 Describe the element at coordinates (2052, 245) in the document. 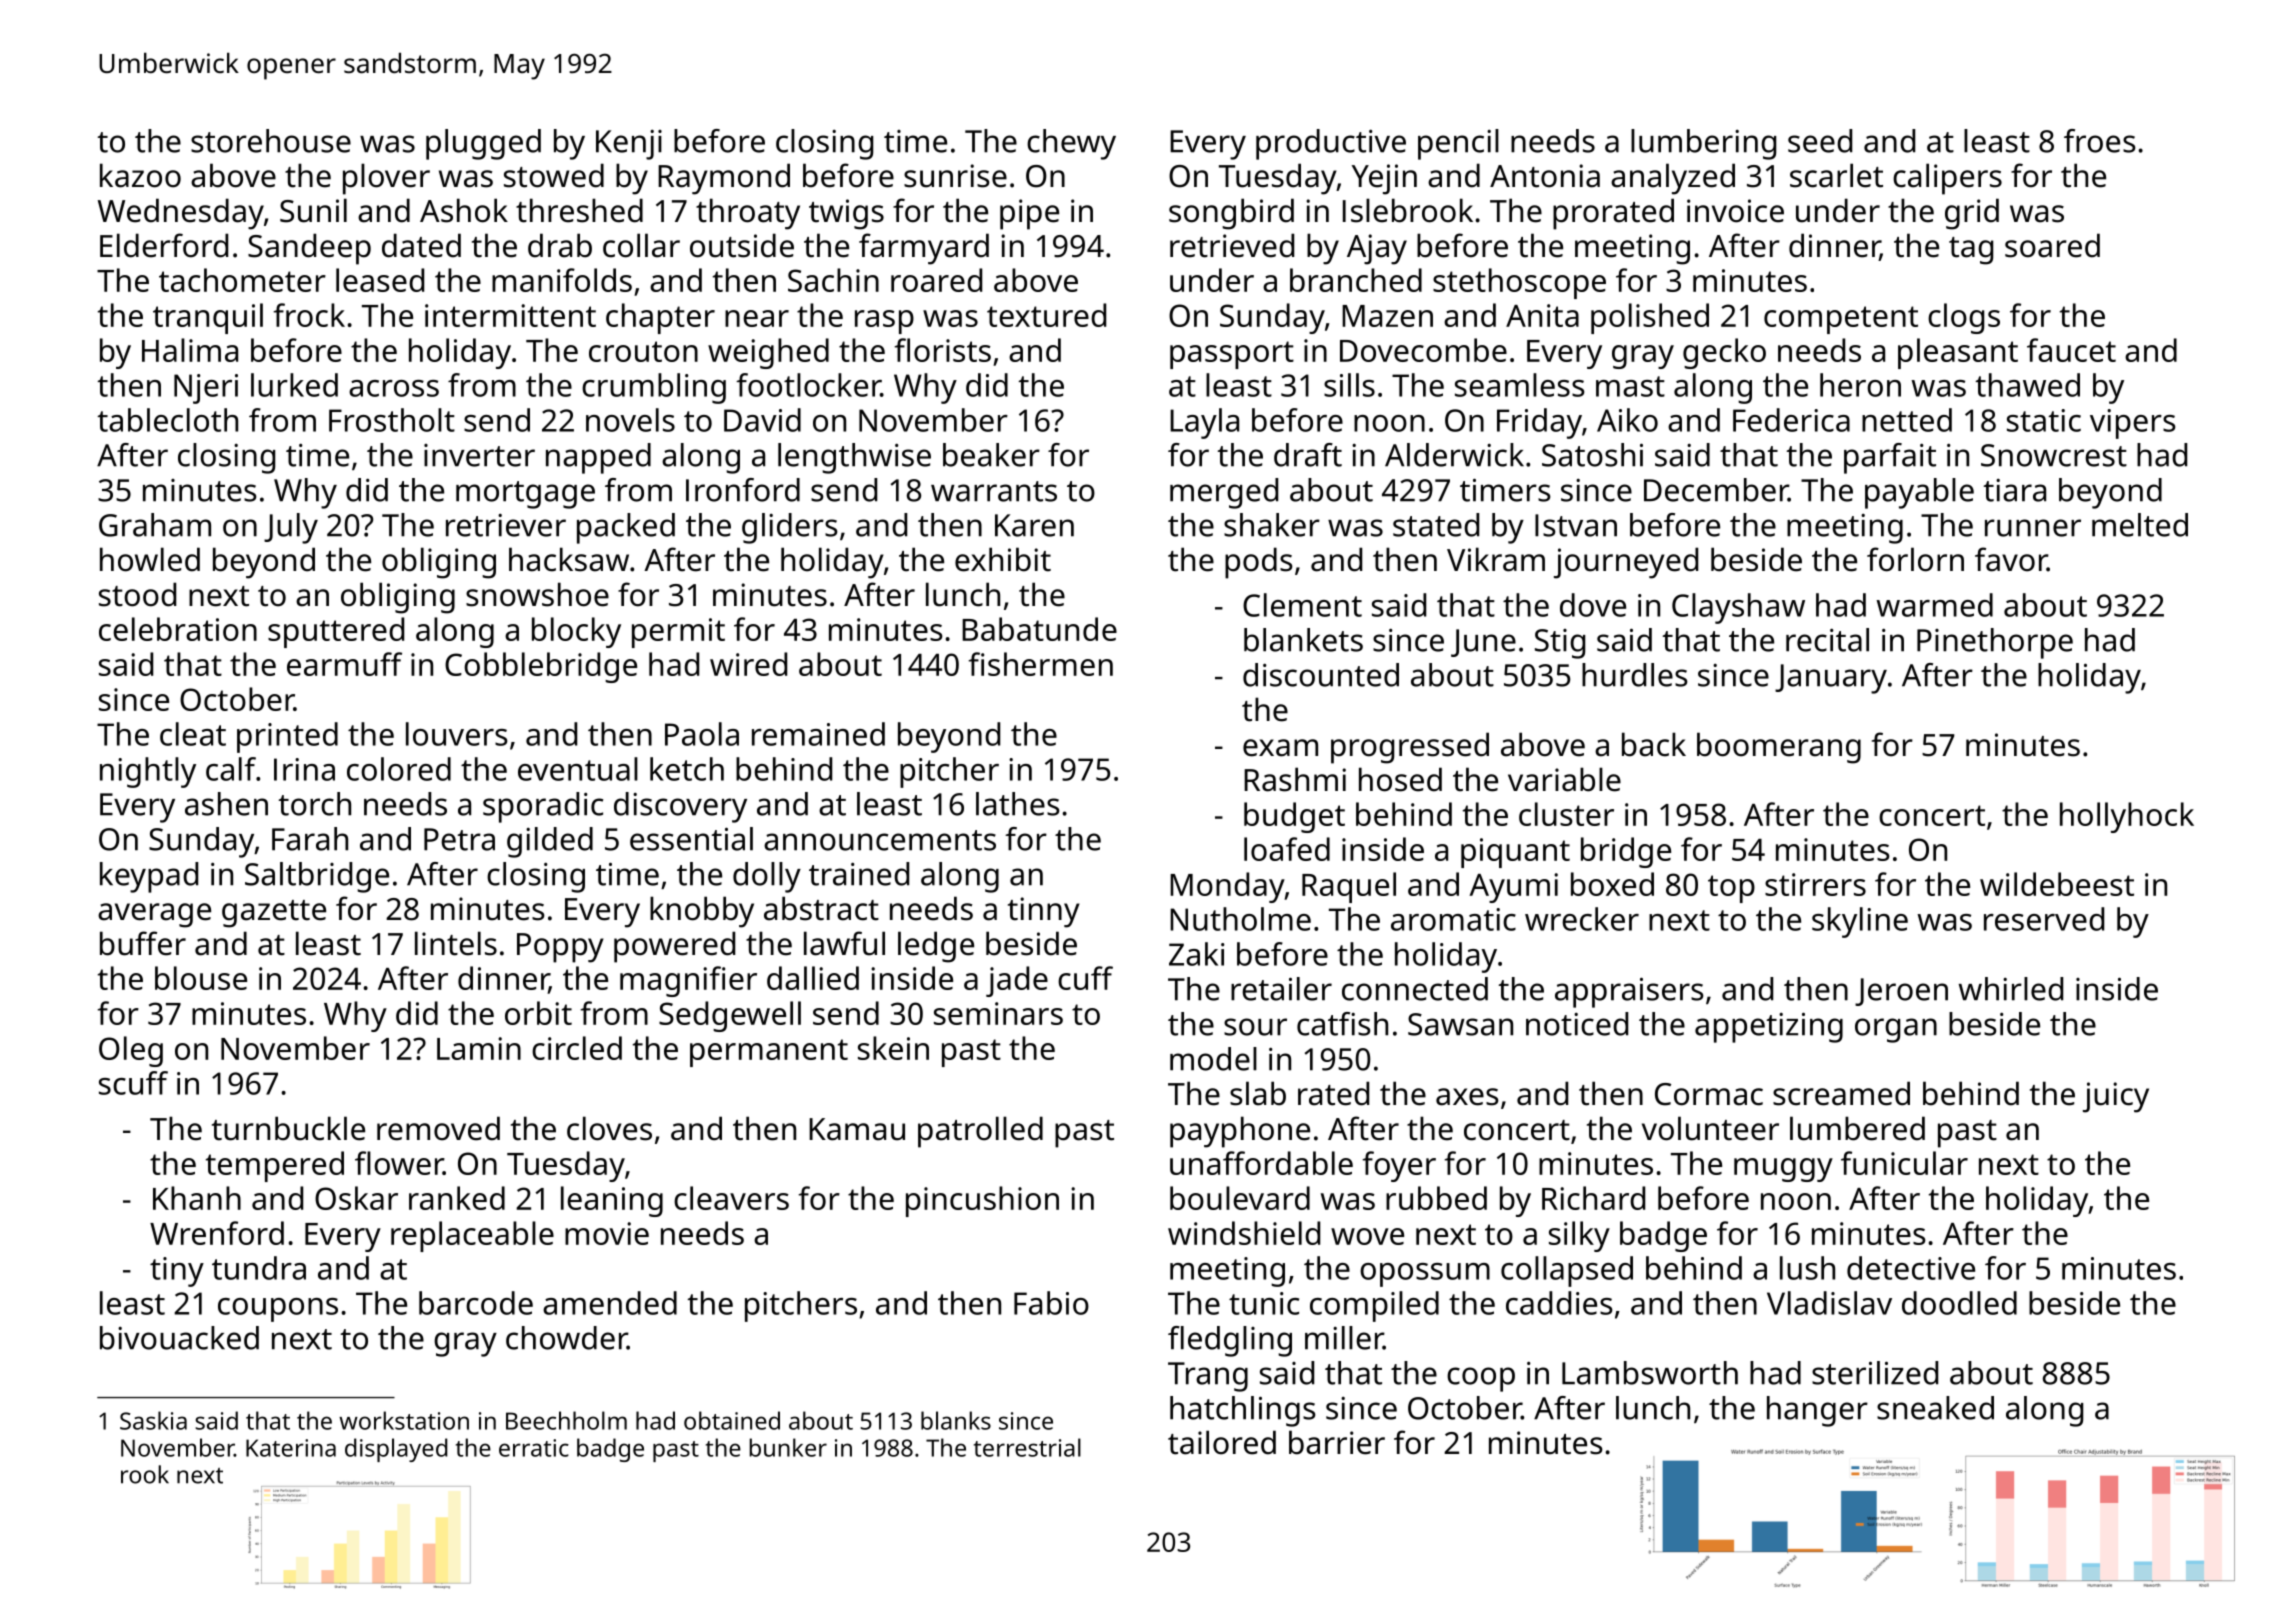

I see `soared` at that location.
